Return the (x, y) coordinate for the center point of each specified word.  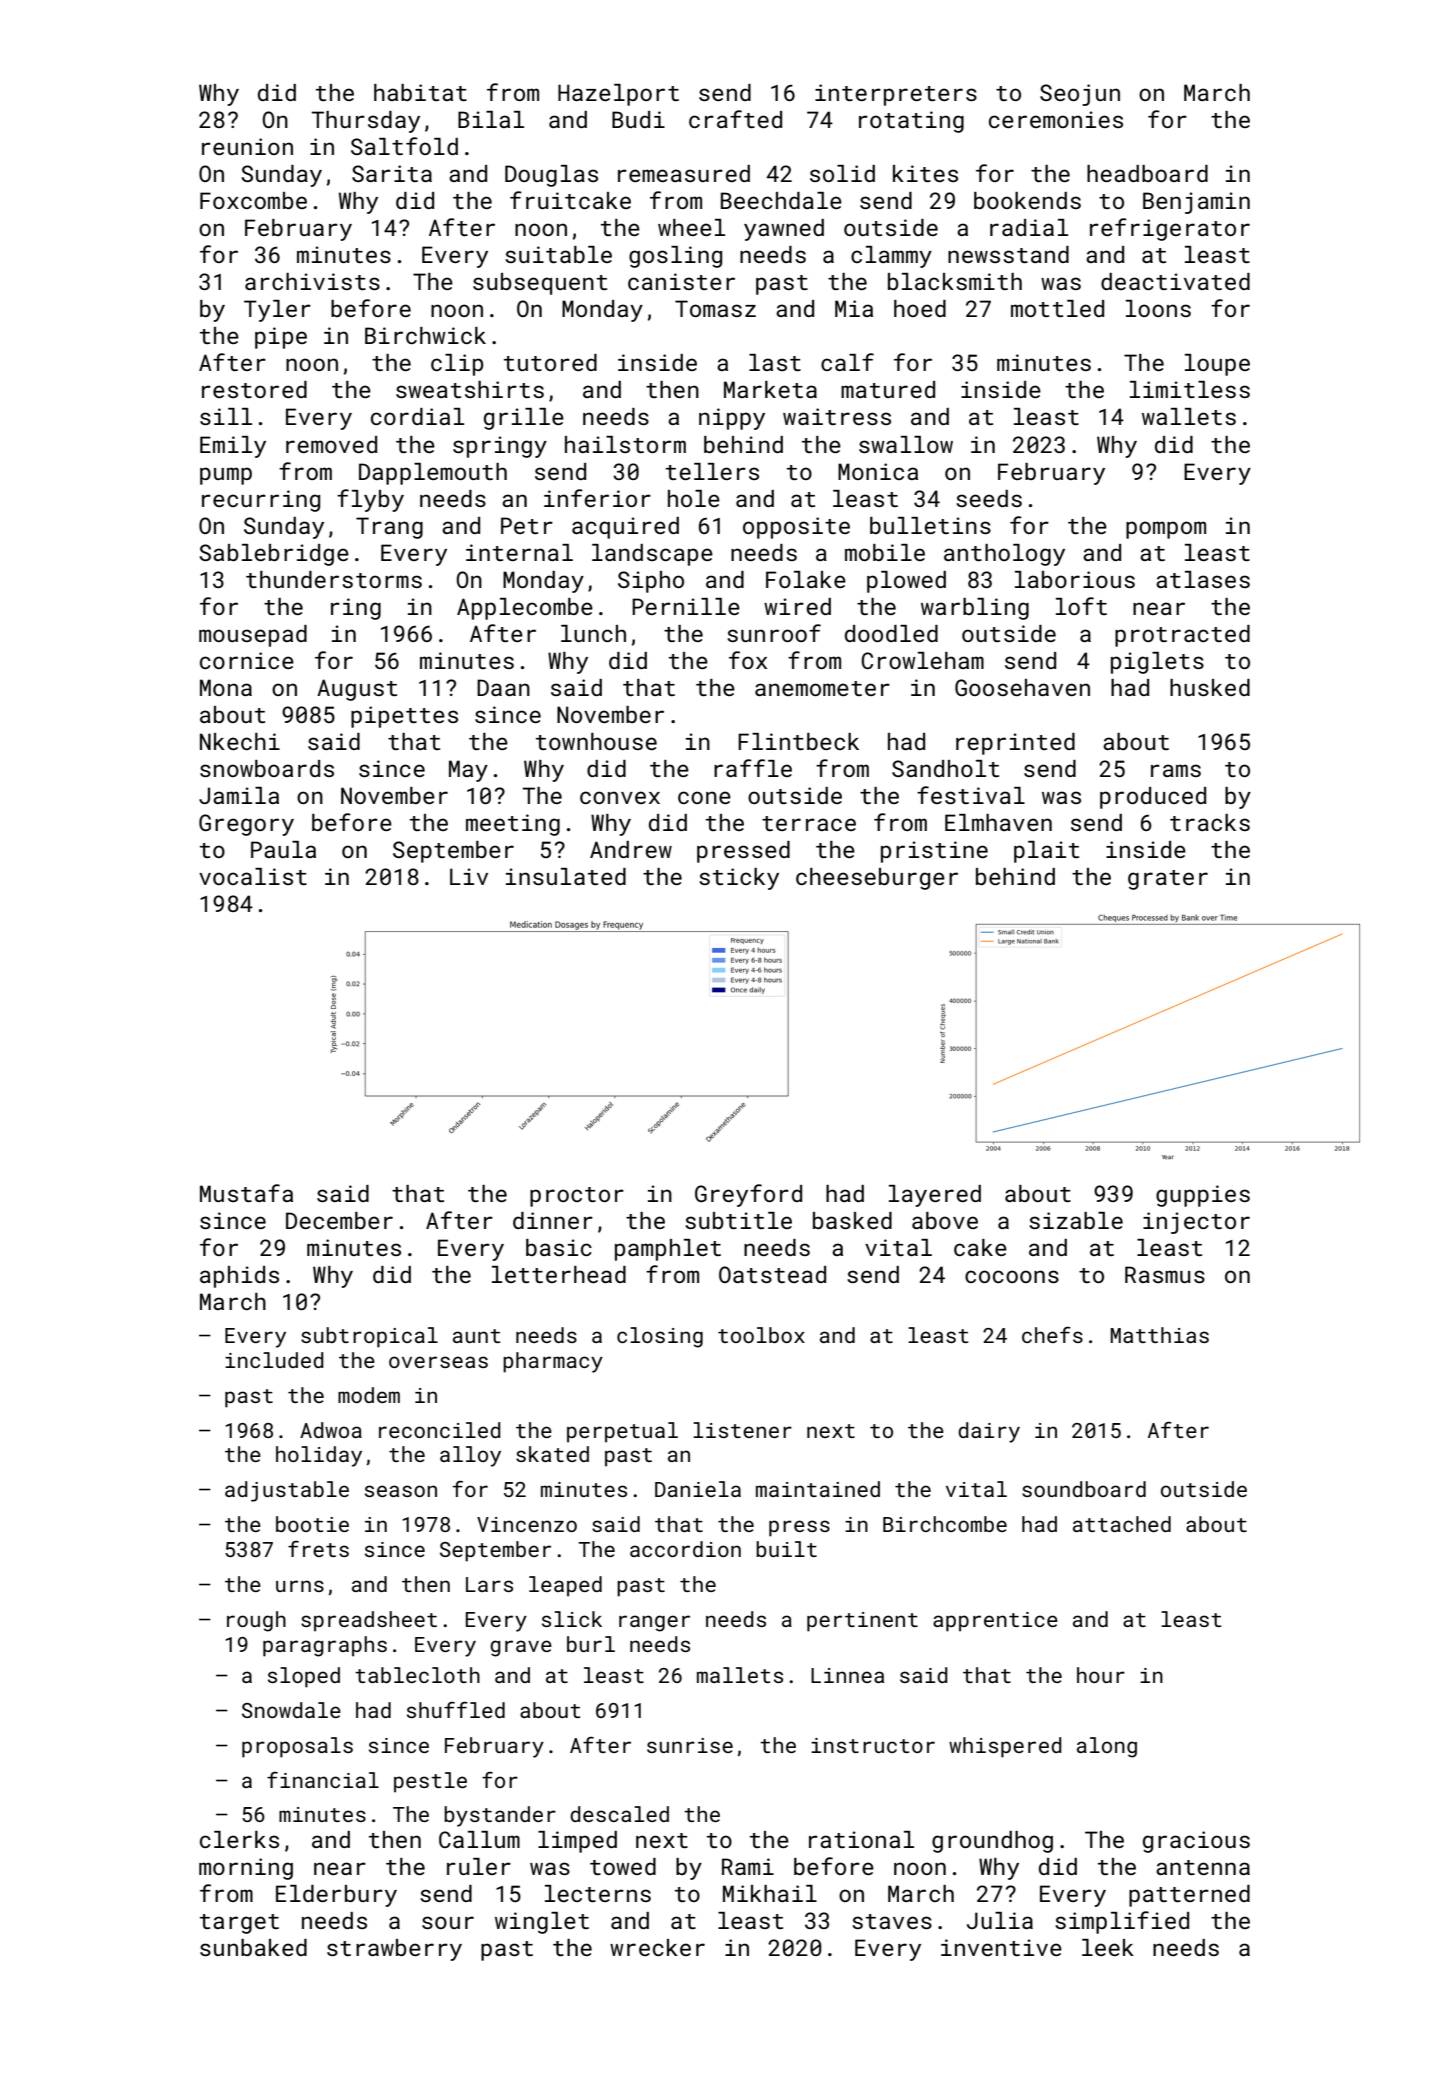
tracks (1210, 822)
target (239, 1924)
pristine (934, 852)
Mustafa (246, 1193)
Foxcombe (253, 200)
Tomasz (715, 308)
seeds (989, 498)
